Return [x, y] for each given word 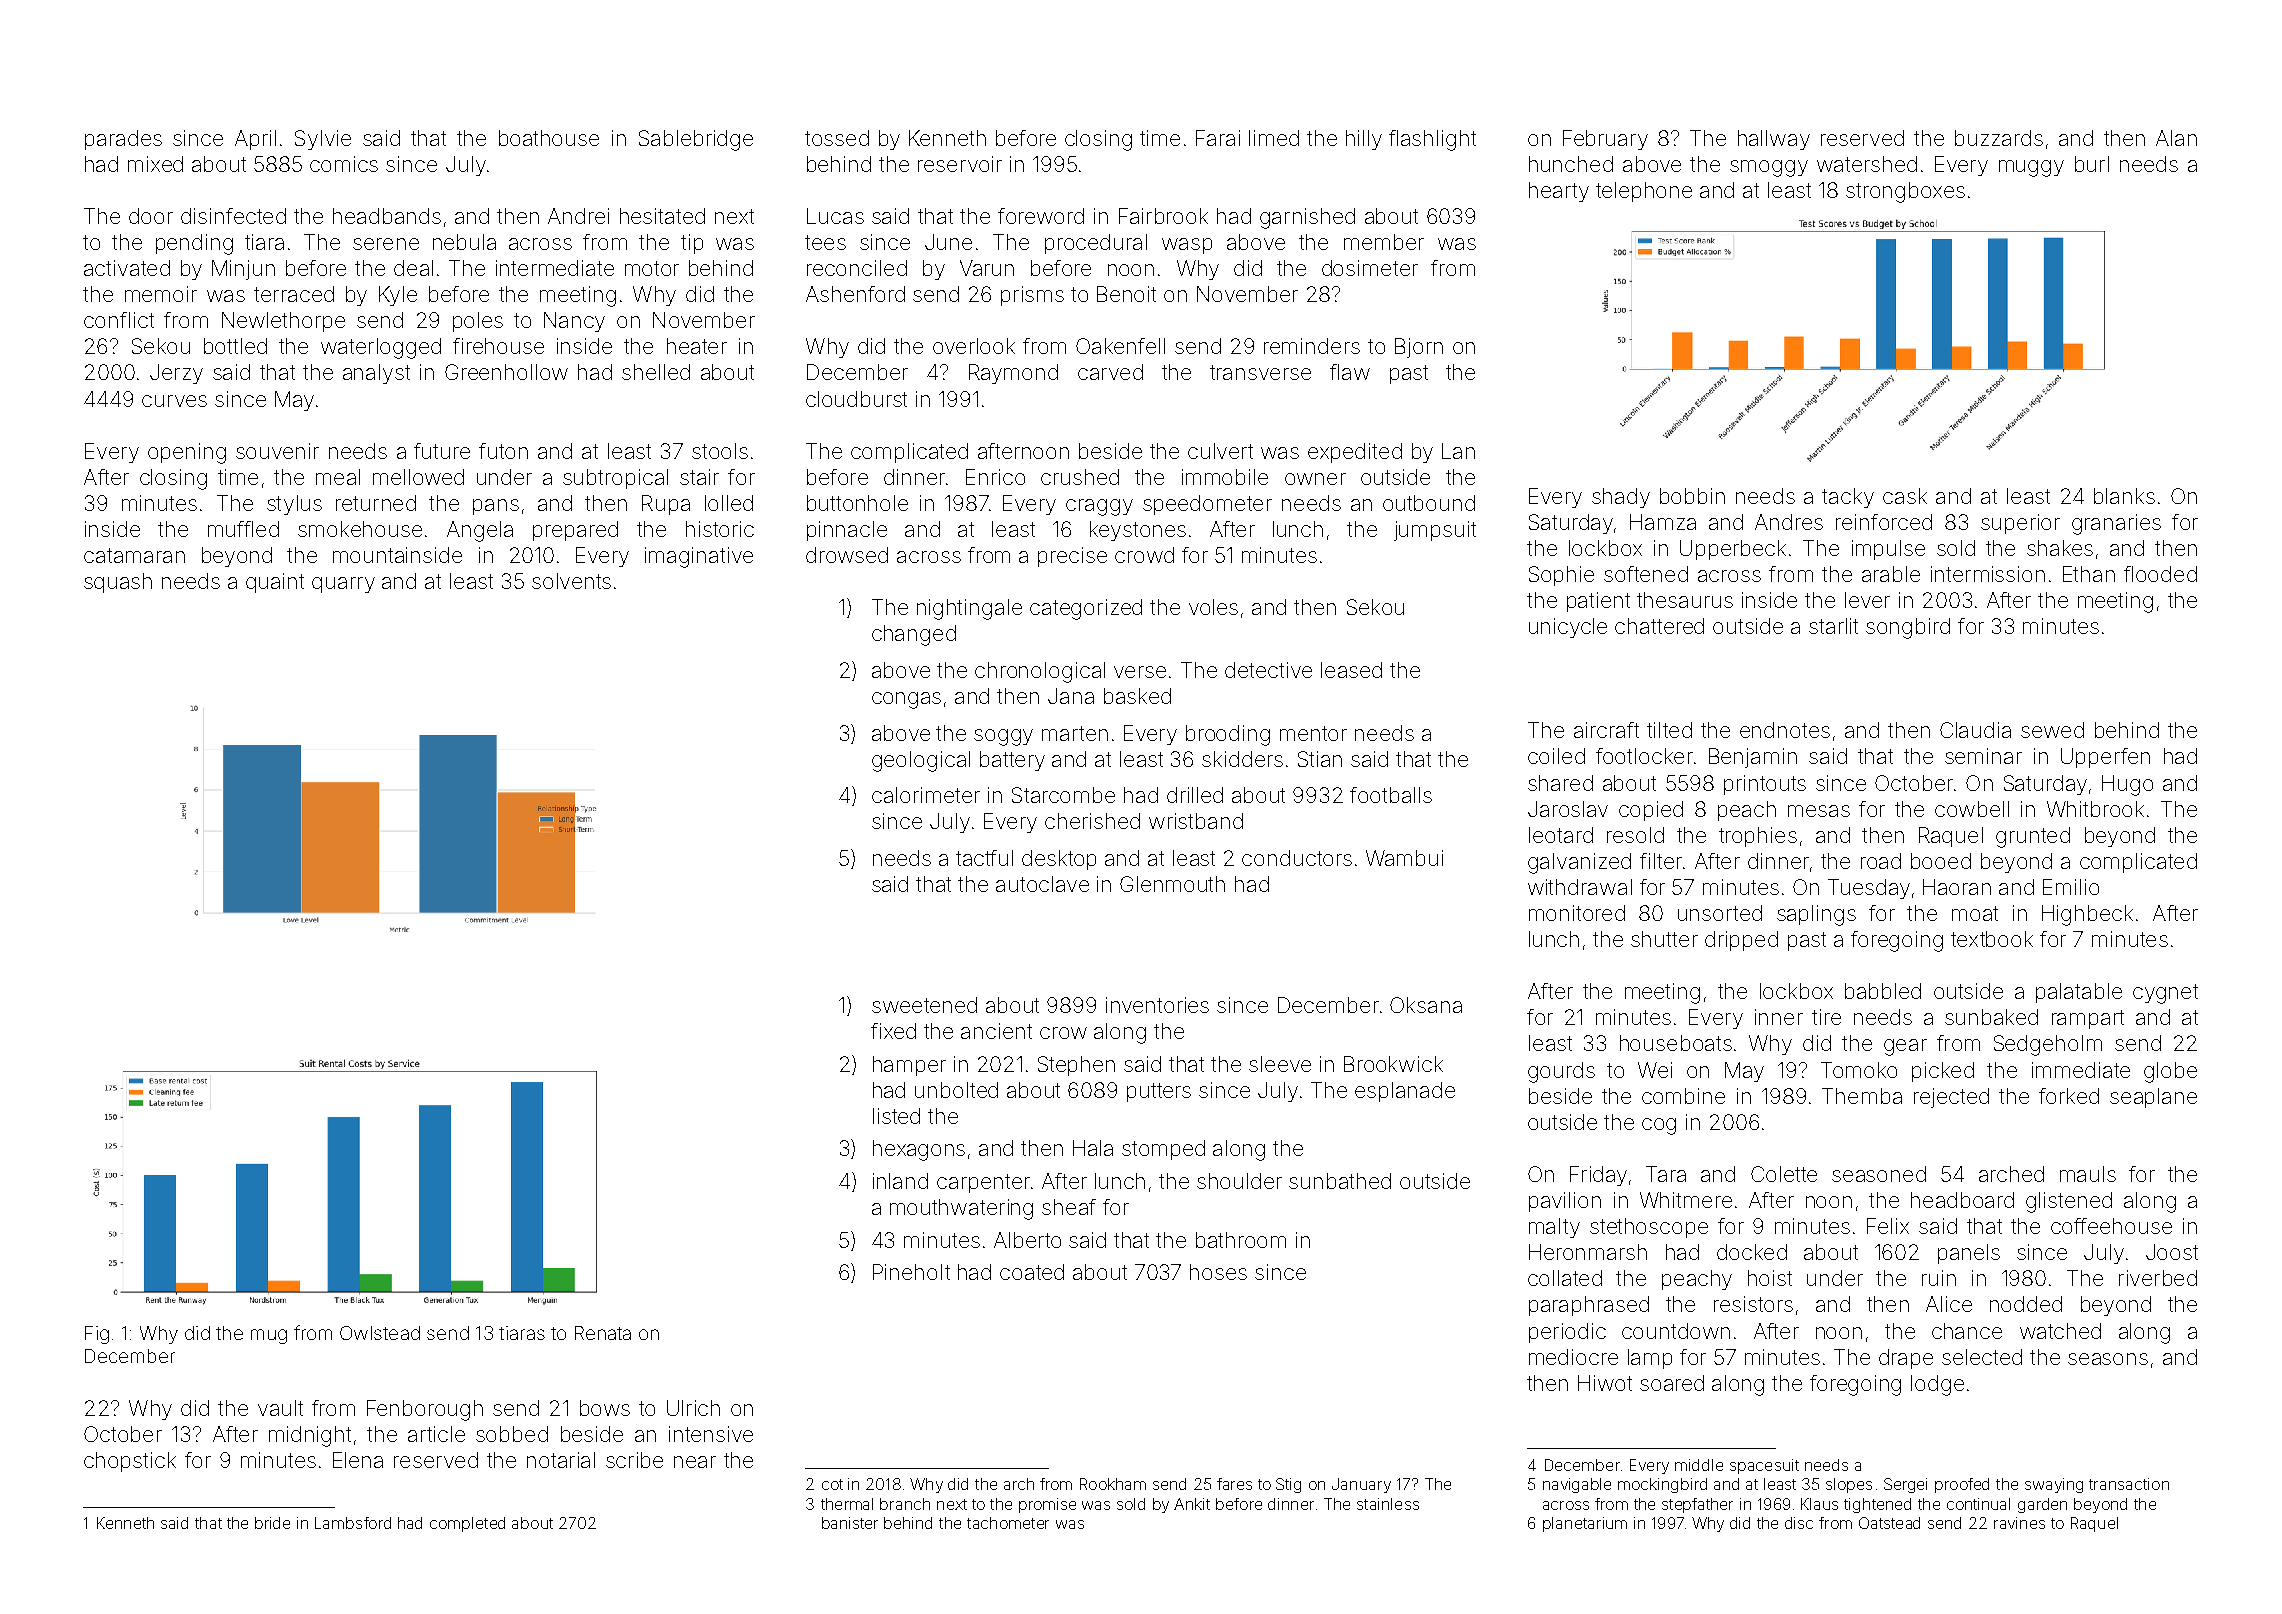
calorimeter [926, 795]
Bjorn [1419, 348]
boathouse [549, 138]
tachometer [1008, 1523]
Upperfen [2105, 758]
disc [1799, 1523]
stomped [1163, 1150]
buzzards [1999, 138]
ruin [1939, 1278]
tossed [837, 138]
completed [467, 1524]
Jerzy [176, 374]
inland [900, 1181]
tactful [984, 858]
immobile [1225, 477]
